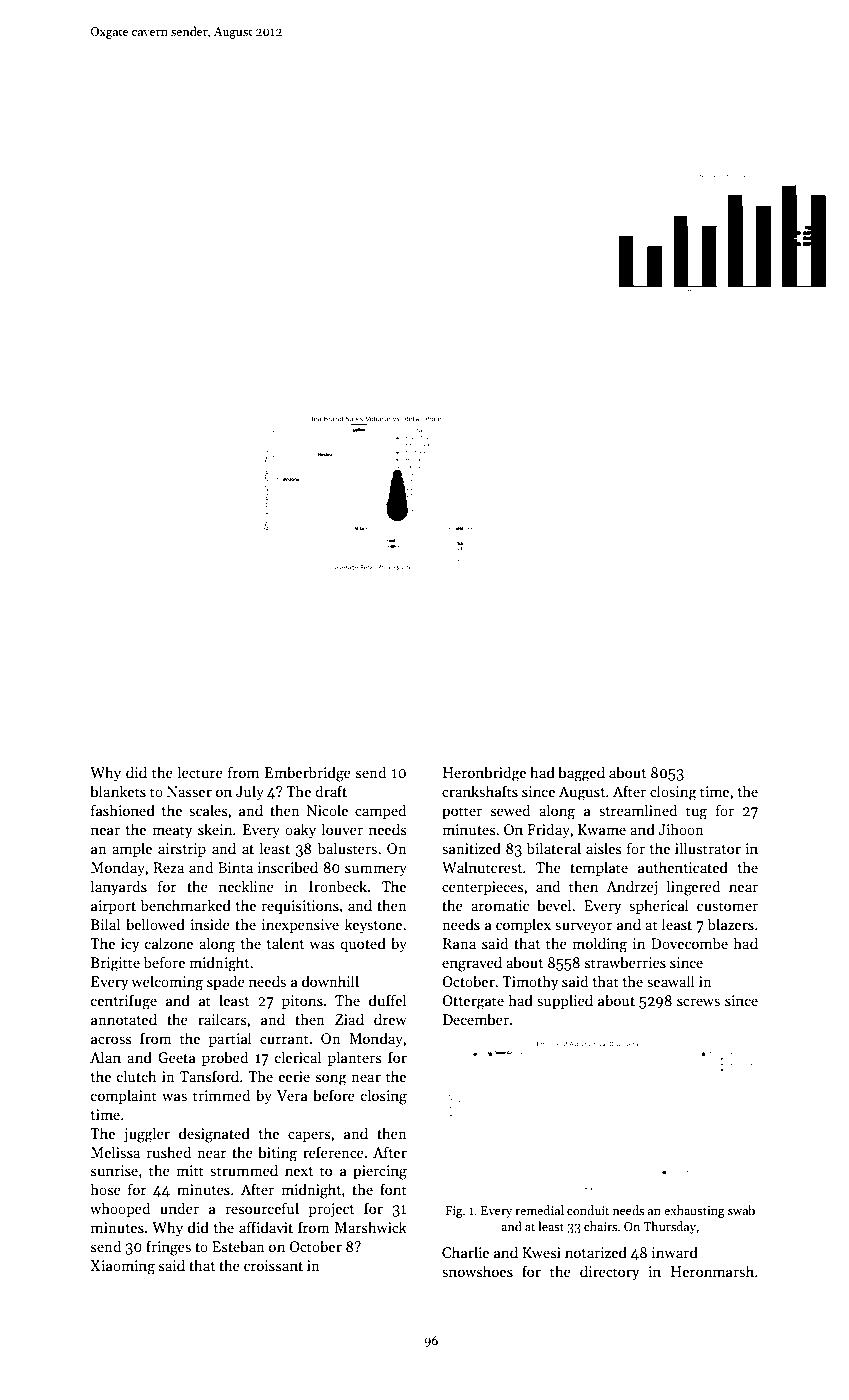 The width and height of the document is (849, 1400). What do you see at coordinates (124, 1096) in the document?
I see `complaint` at bounding box center [124, 1096].
